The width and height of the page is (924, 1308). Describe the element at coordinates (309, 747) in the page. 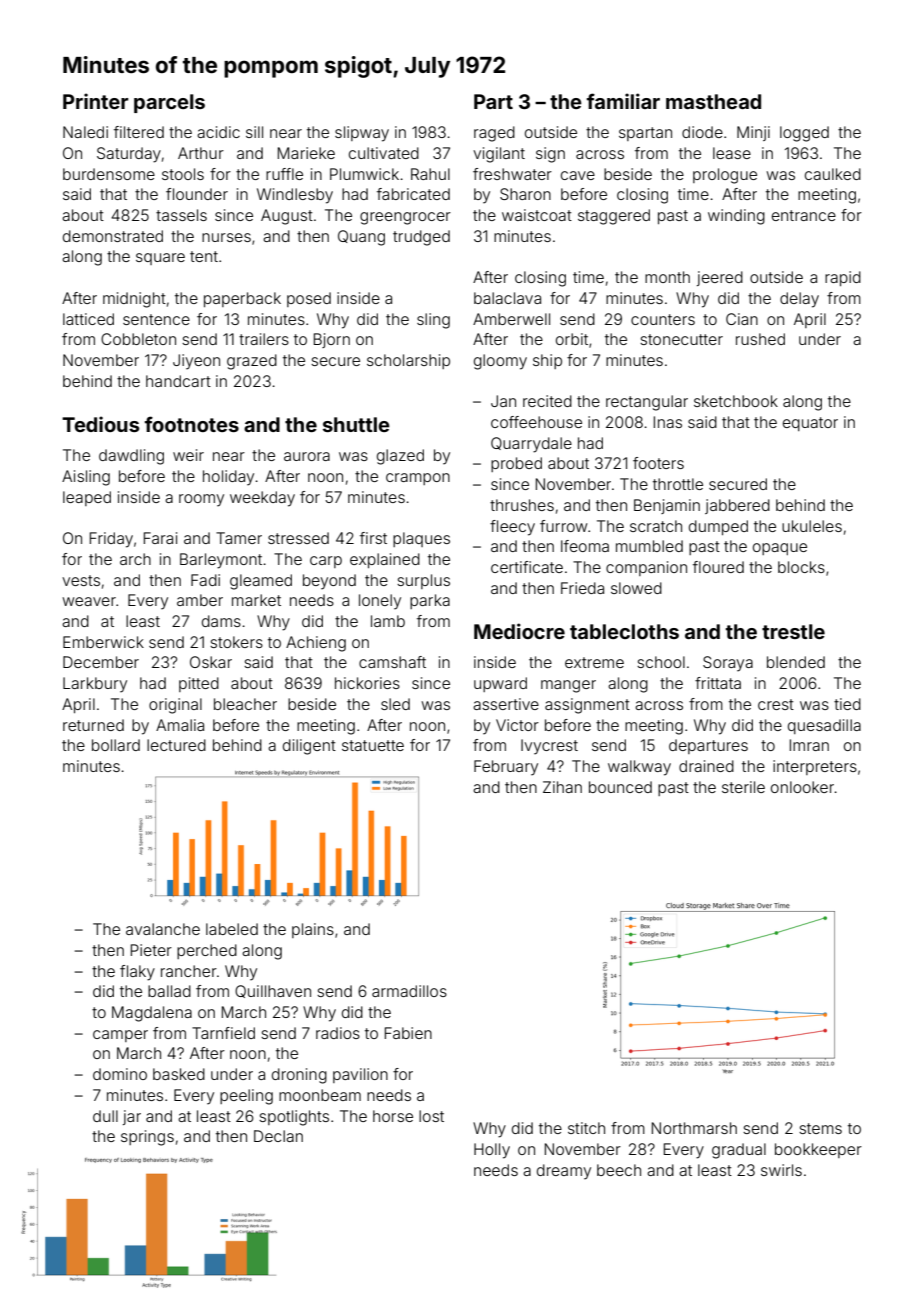

I see `diligent` at that location.
